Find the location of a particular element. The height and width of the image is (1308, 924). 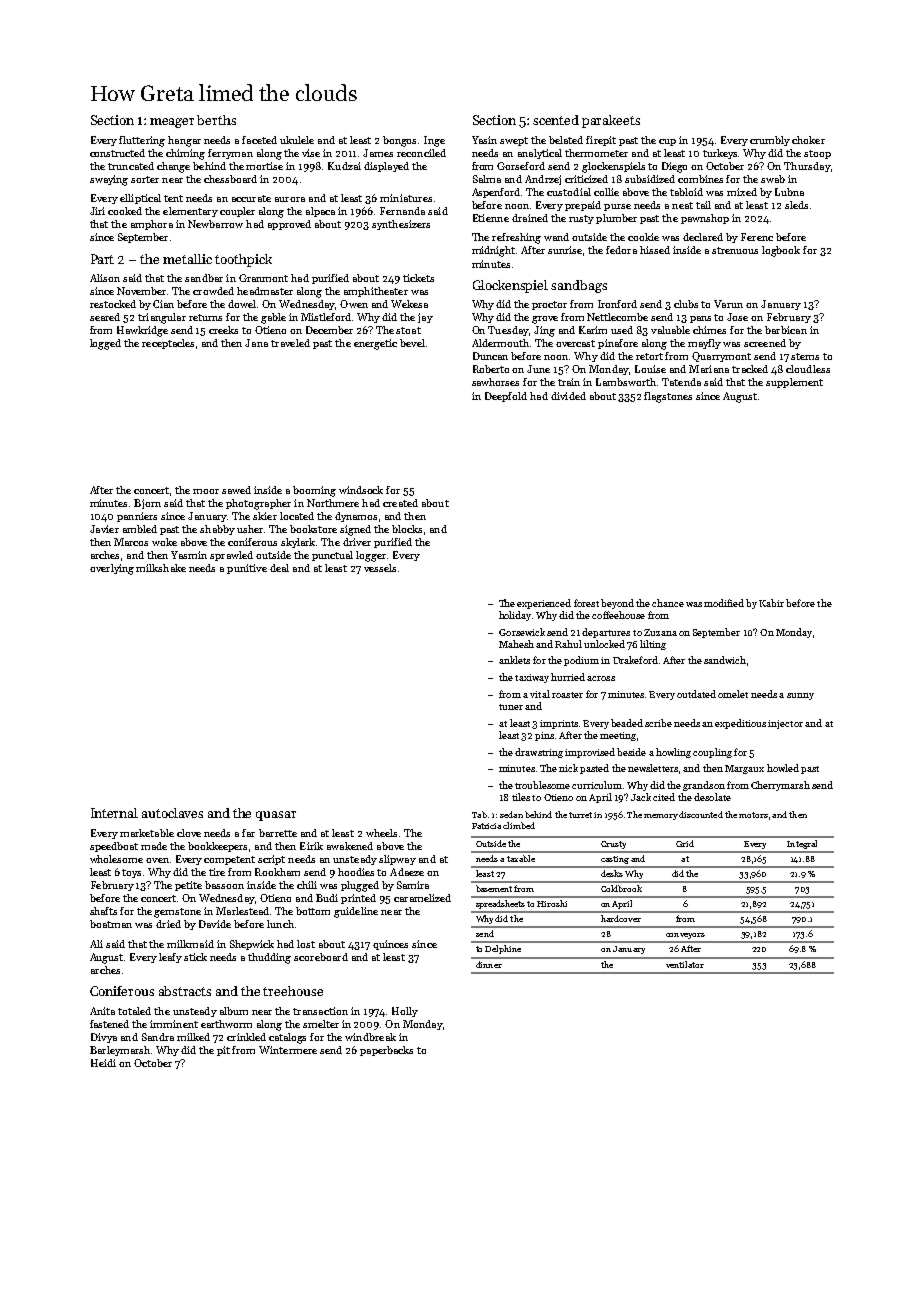

divided is located at coordinates (568, 396).
